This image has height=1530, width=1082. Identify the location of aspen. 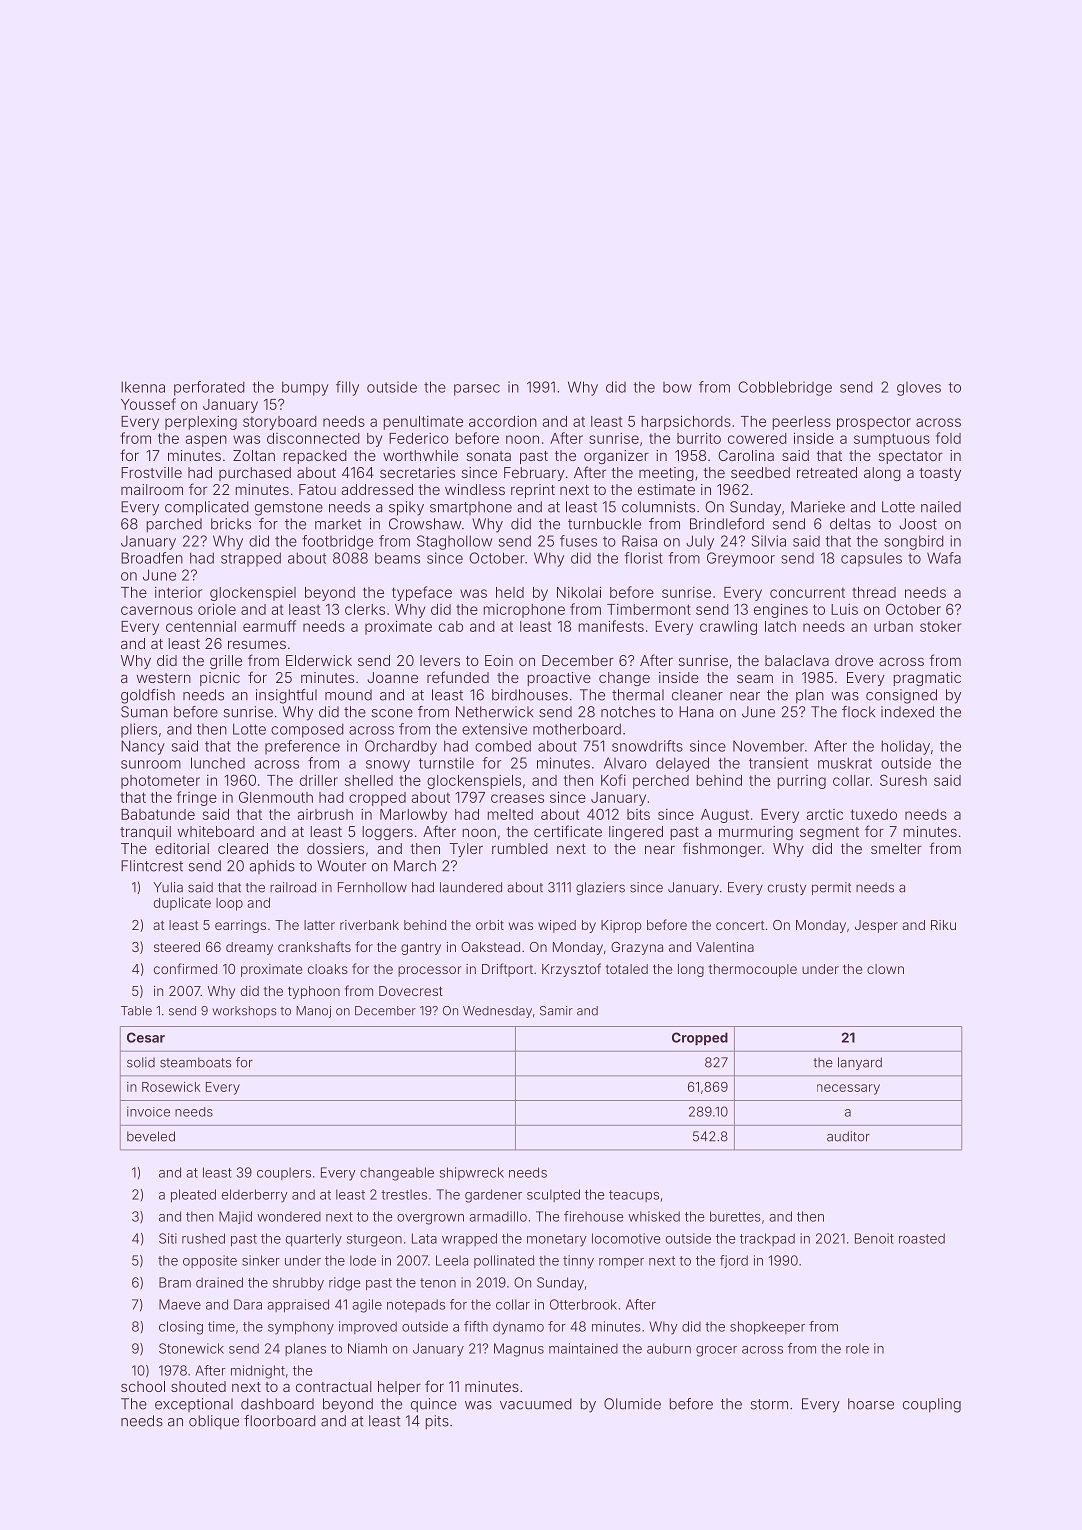
(206, 441).
